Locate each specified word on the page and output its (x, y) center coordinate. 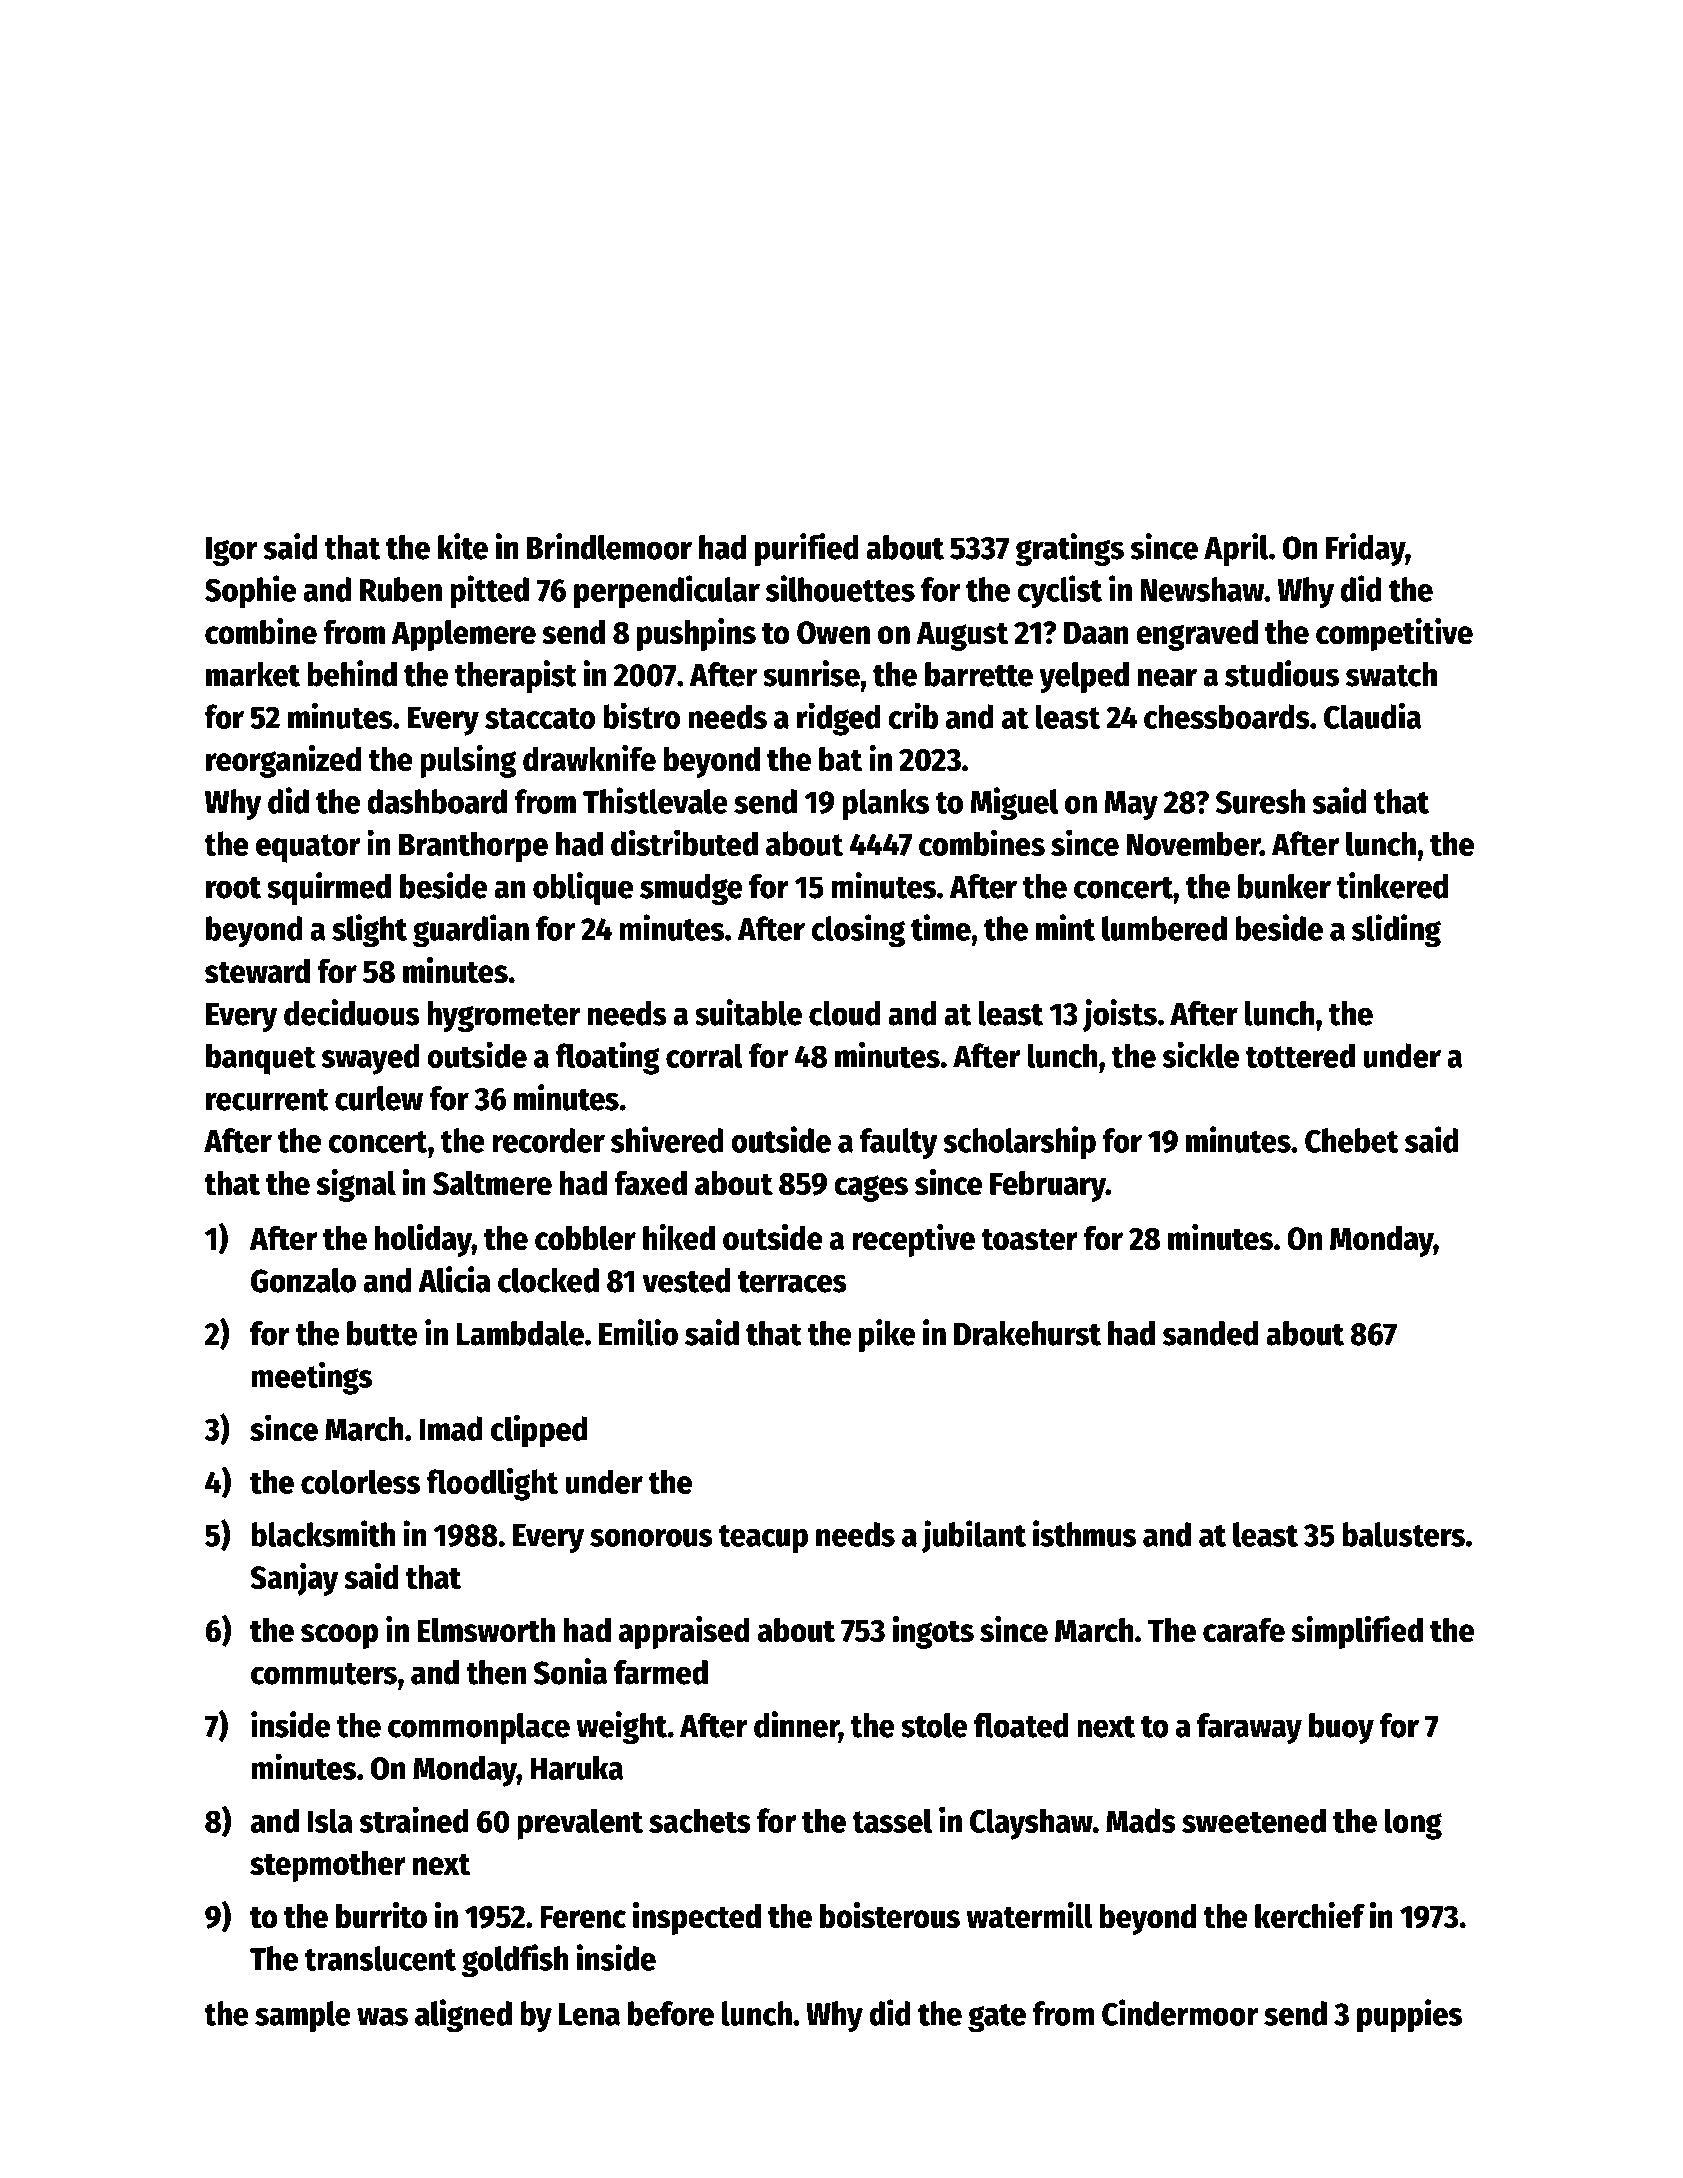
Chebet (1352, 1140)
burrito (381, 1915)
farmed (661, 1672)
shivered (667, 1139)
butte (382, 1333)
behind (352, 673)
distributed (684, 842)
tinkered (1392, 885)
